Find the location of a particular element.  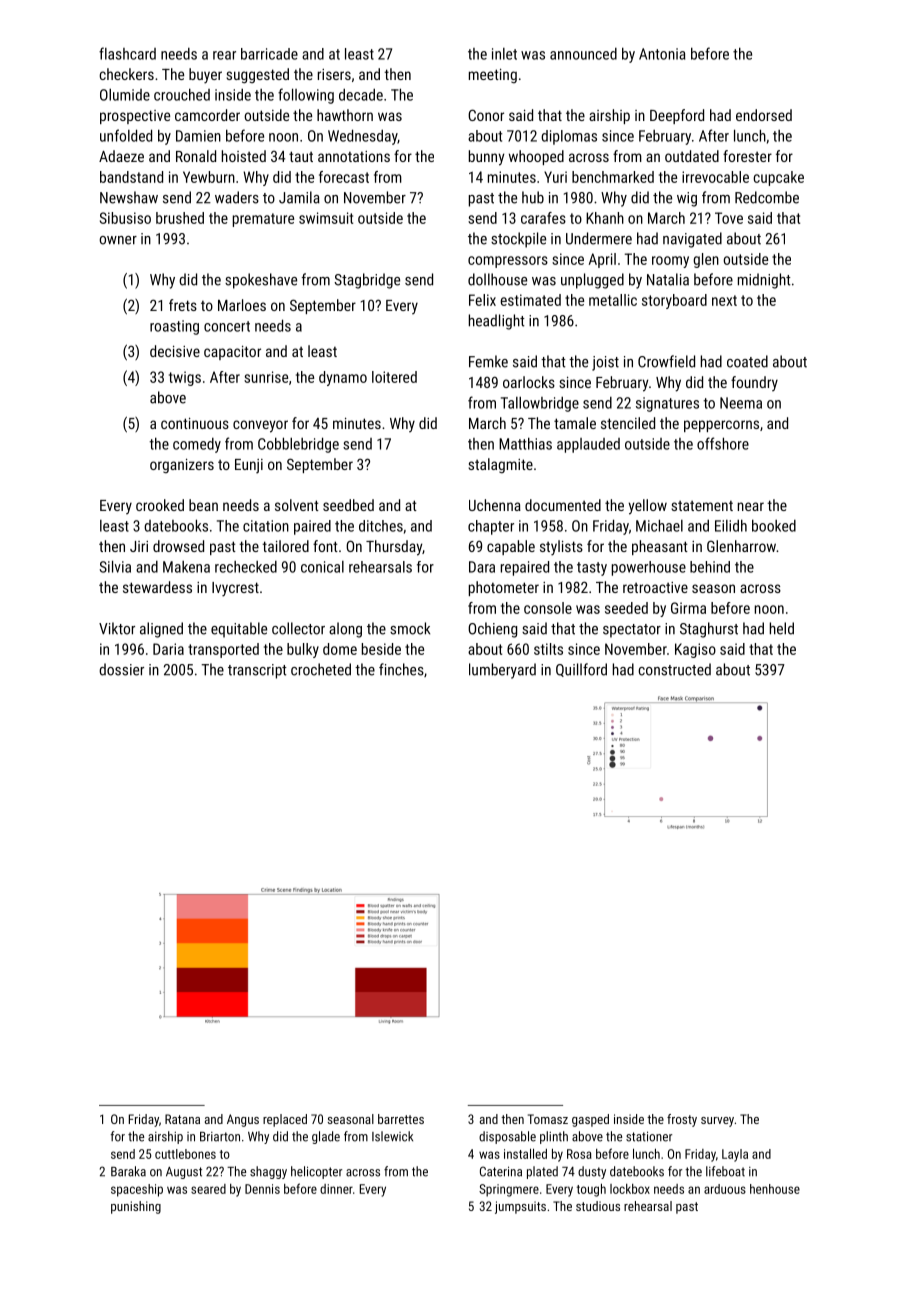

Newshaw is located at coordinates (129, 197).
